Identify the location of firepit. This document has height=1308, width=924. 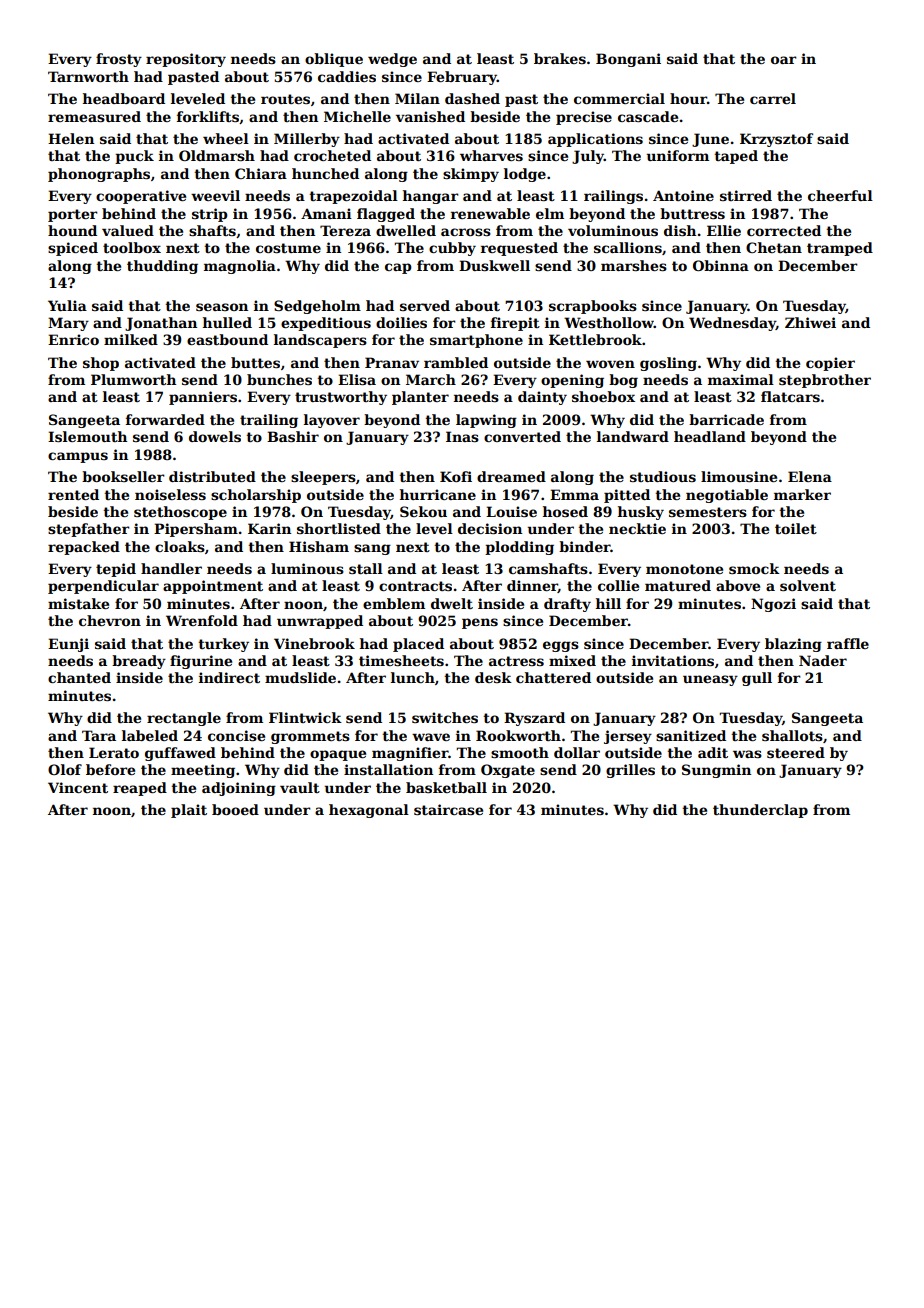
(515, 324).
